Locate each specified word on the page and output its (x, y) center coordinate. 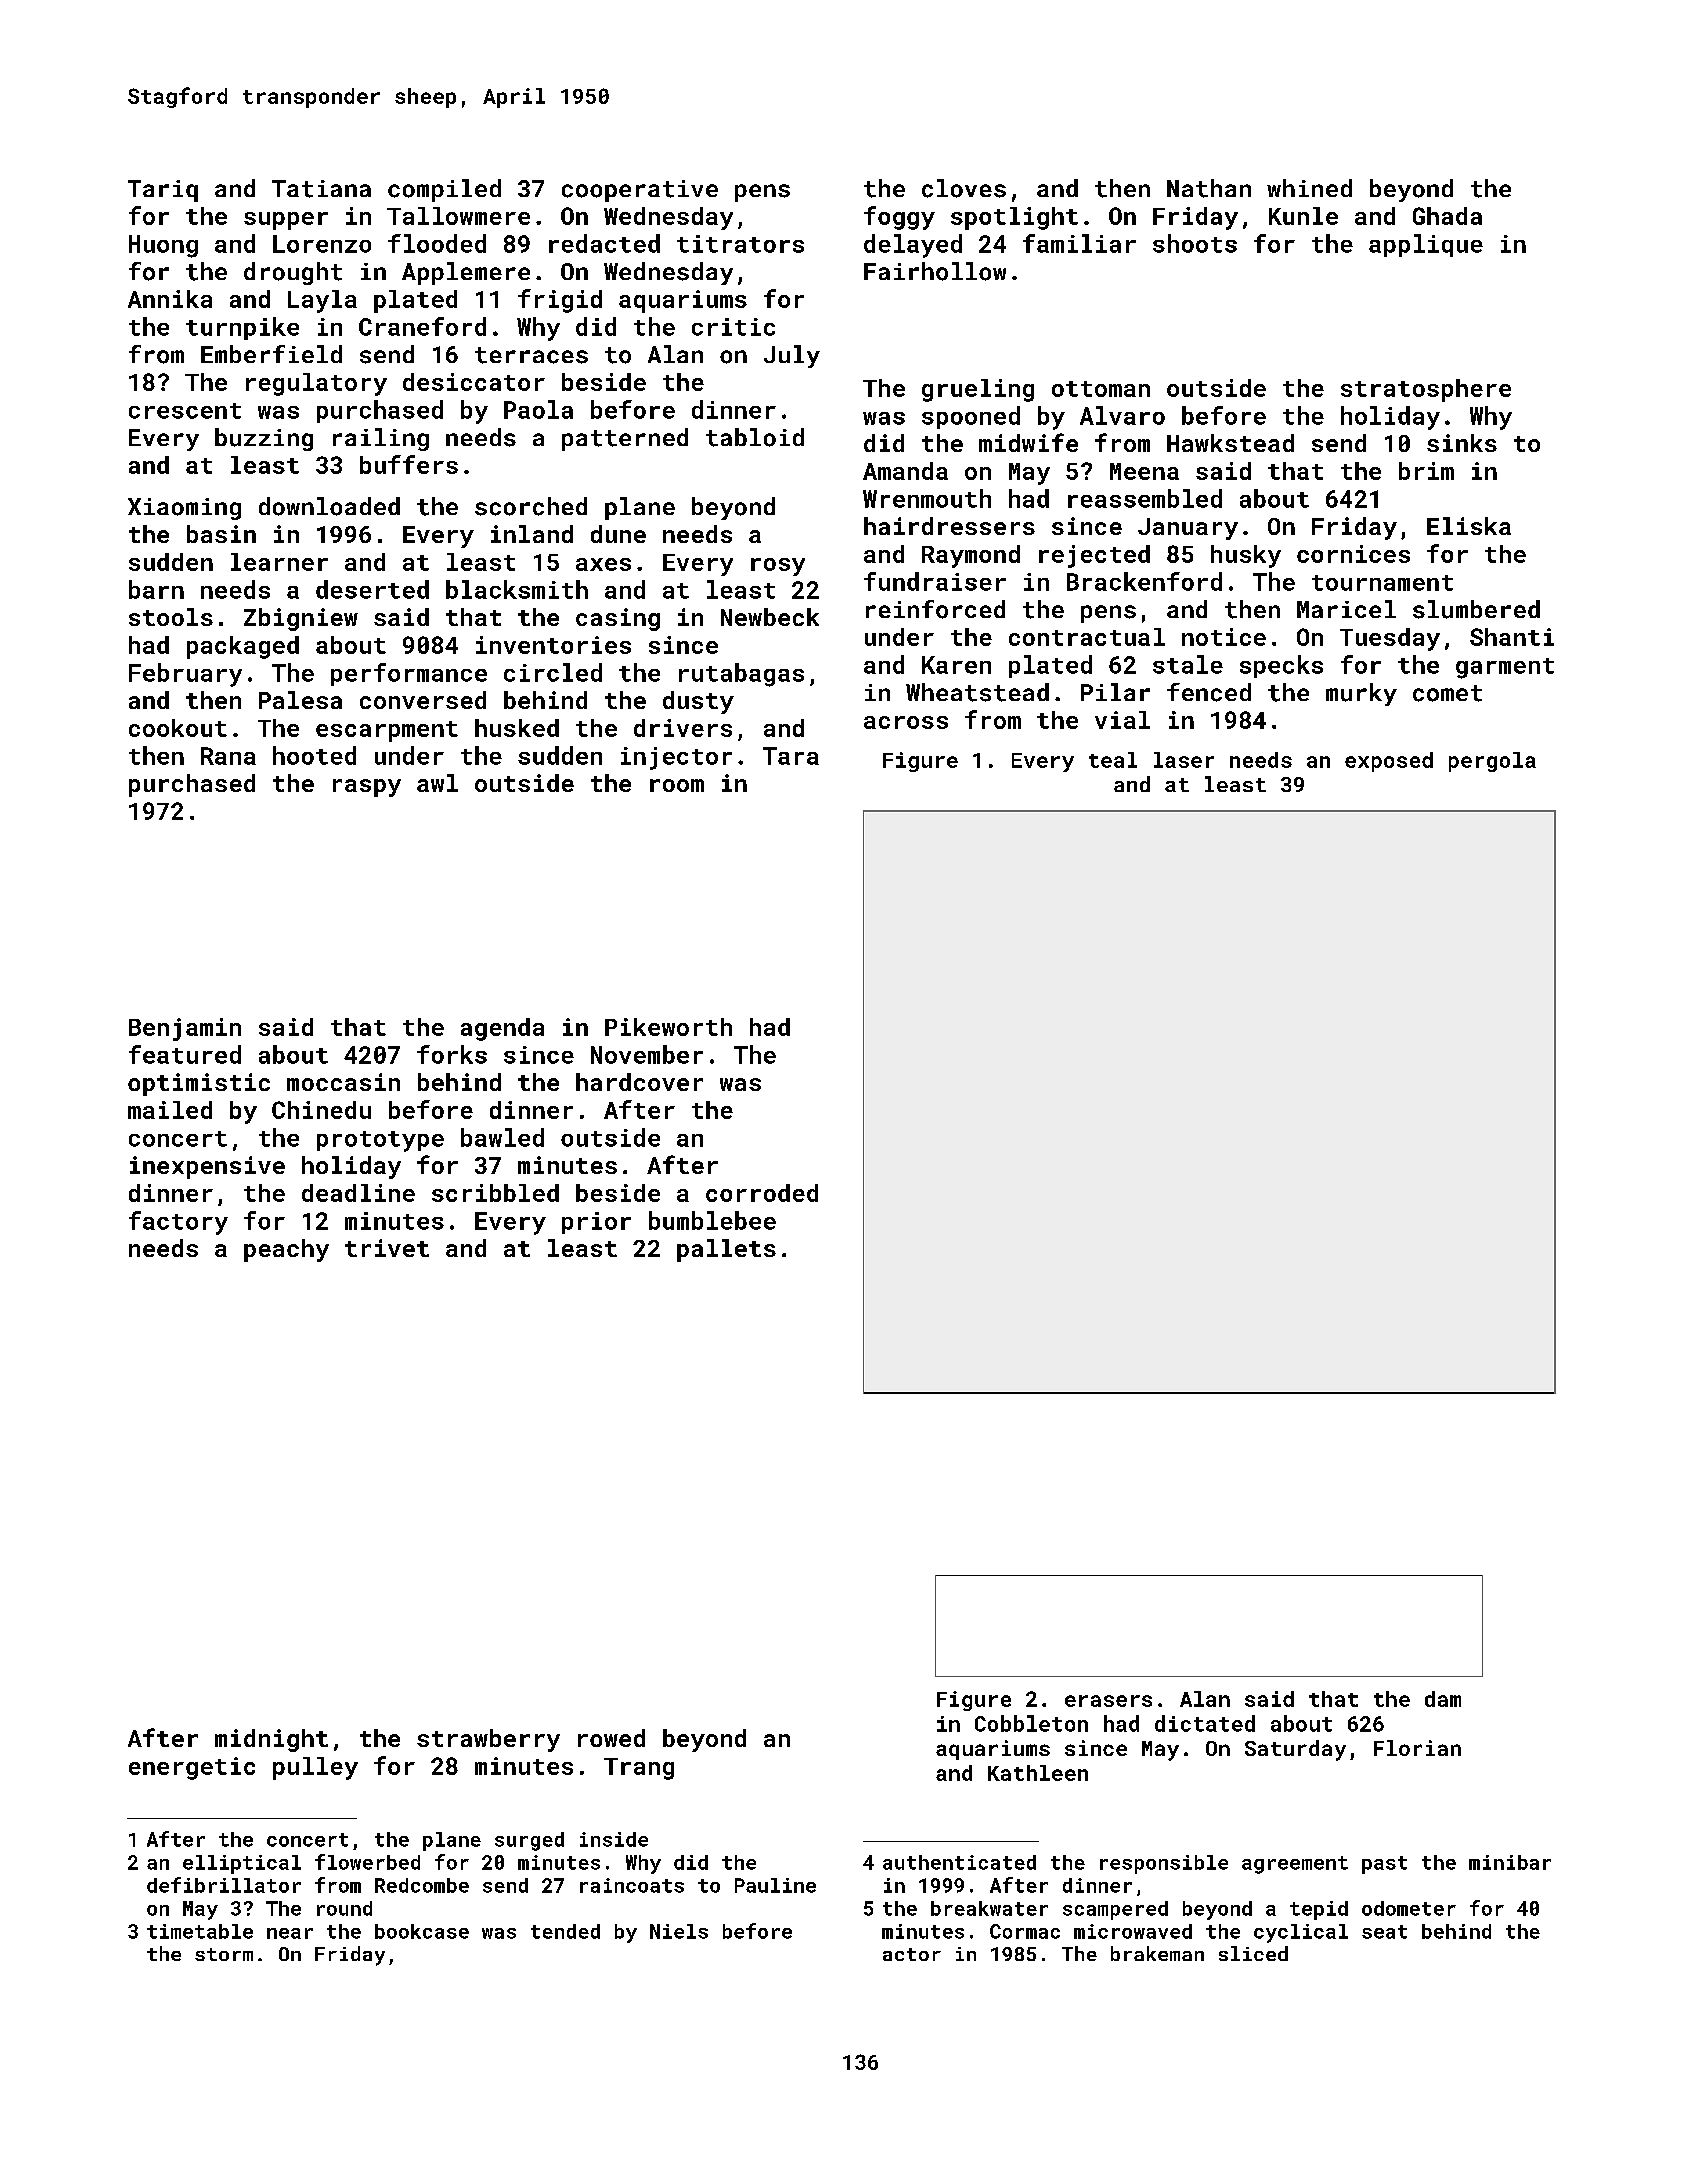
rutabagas (741, 675)
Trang (639, 1769)
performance (409, 674)
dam (1443, 1699)
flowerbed (367, 1862)
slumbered (1476, 609)
